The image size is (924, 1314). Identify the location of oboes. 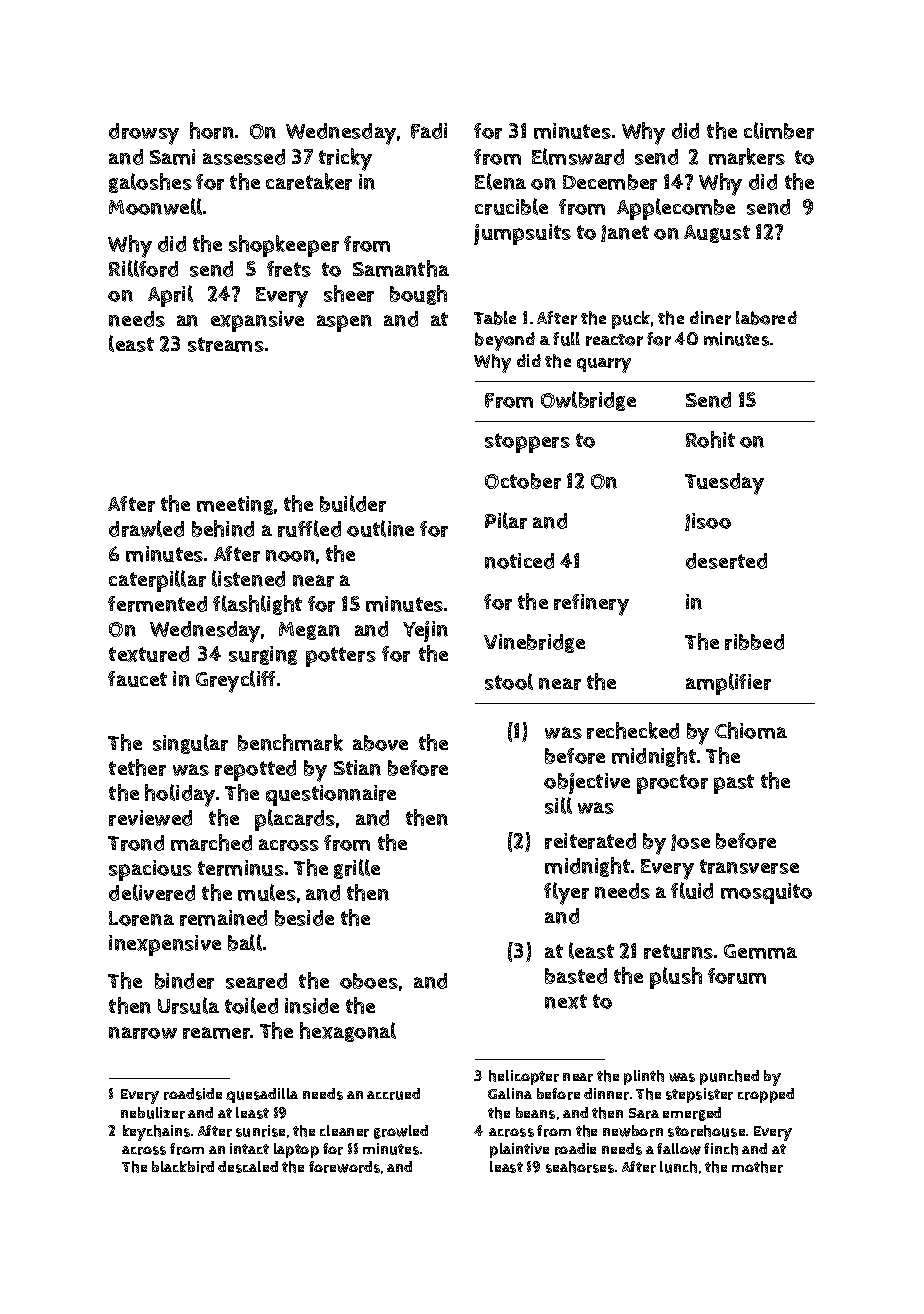
(369, 981).
